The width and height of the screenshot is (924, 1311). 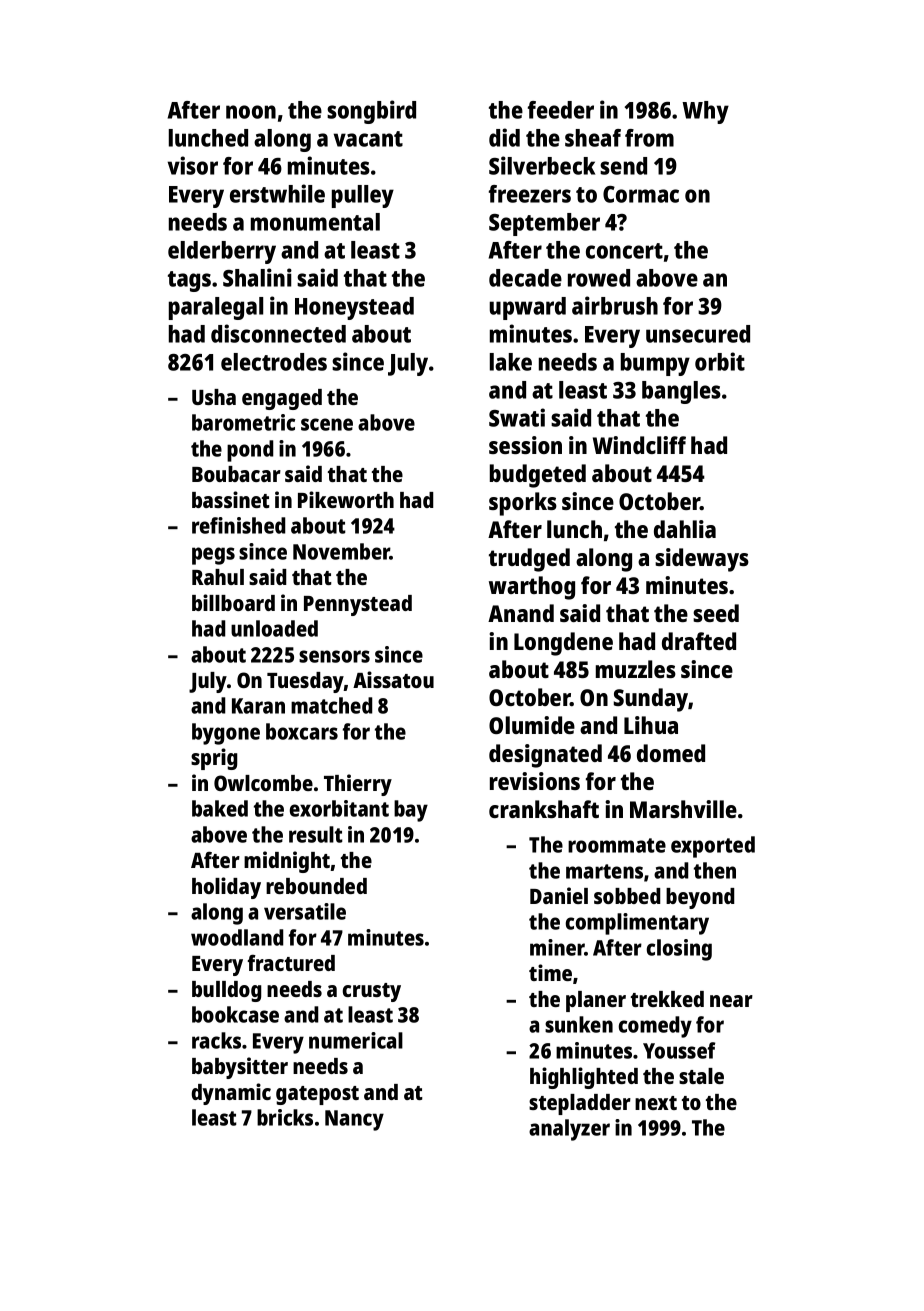 I want to click on November, so click(x=341, y=551).
